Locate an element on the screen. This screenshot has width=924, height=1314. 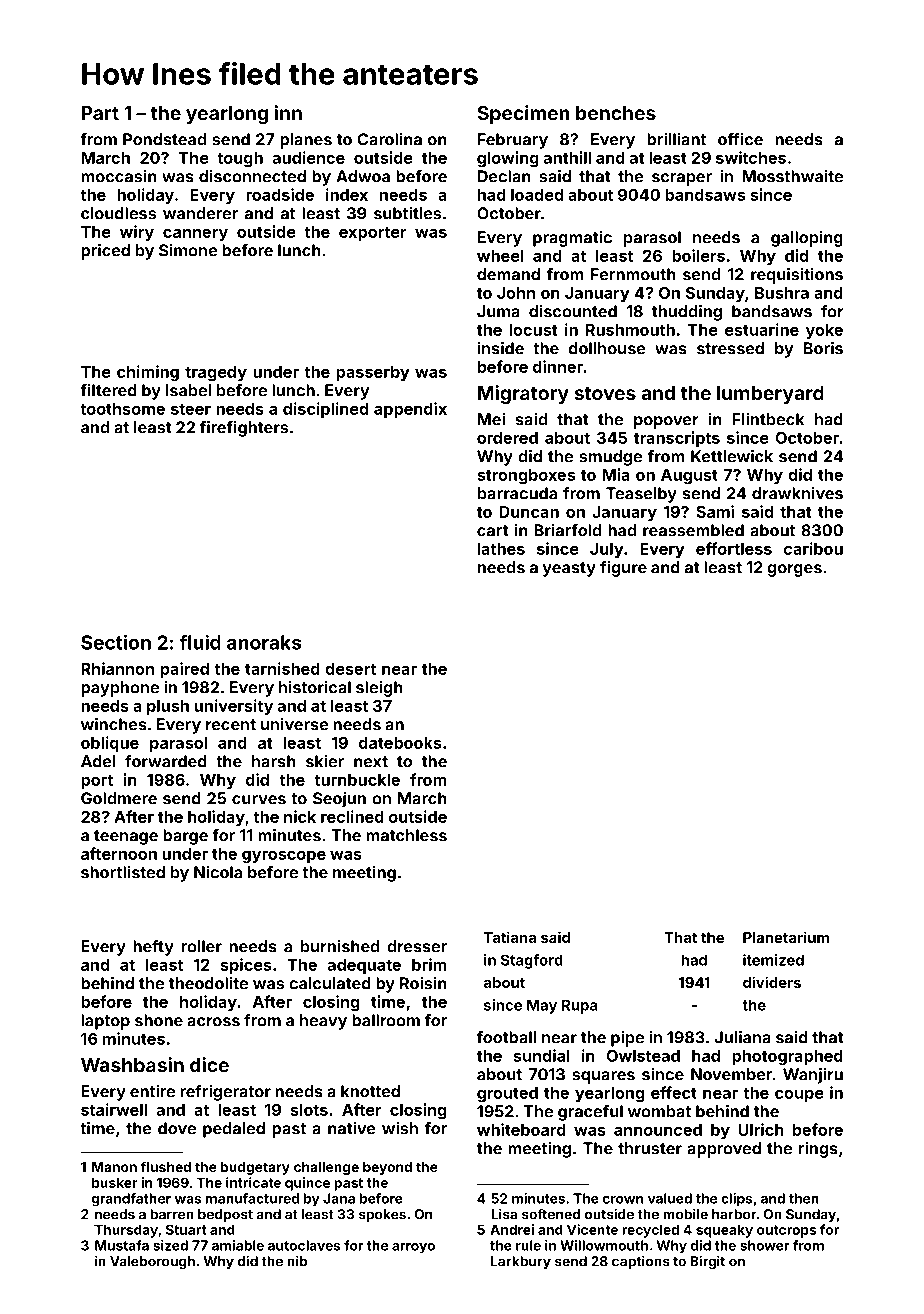
firefighters is located at coordinates (244, 429).
